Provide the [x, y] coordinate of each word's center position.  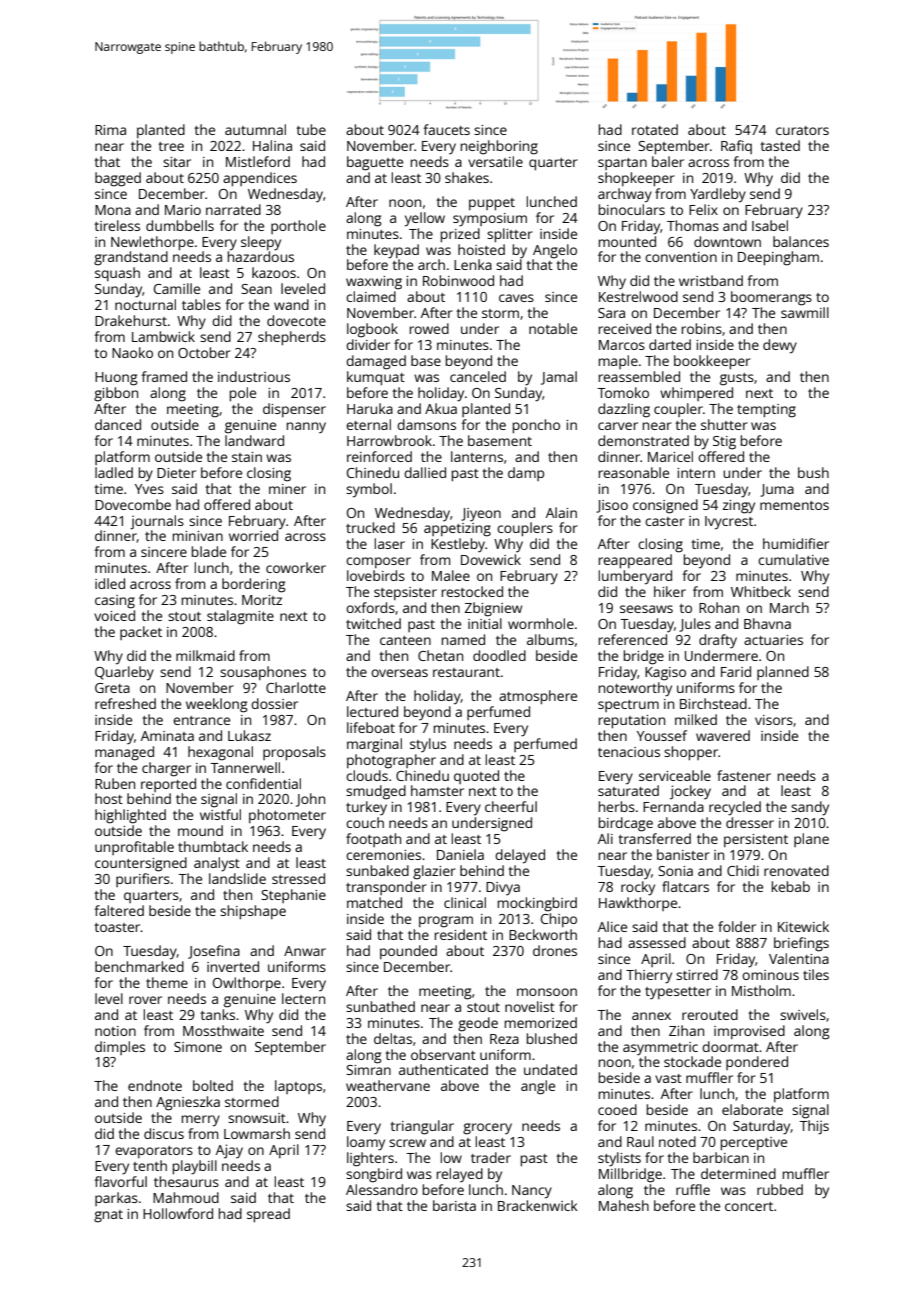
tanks [217, 1014]
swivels [803, 1014]
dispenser [294, 410]
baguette [375, 163]
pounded [408, 952]
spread [268, 1215]
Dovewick [491, 559]
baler [668, 161]
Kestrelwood [638, 296]
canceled [478, 376]
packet [141, 633]
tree [171, 146]
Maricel [670, 456]
